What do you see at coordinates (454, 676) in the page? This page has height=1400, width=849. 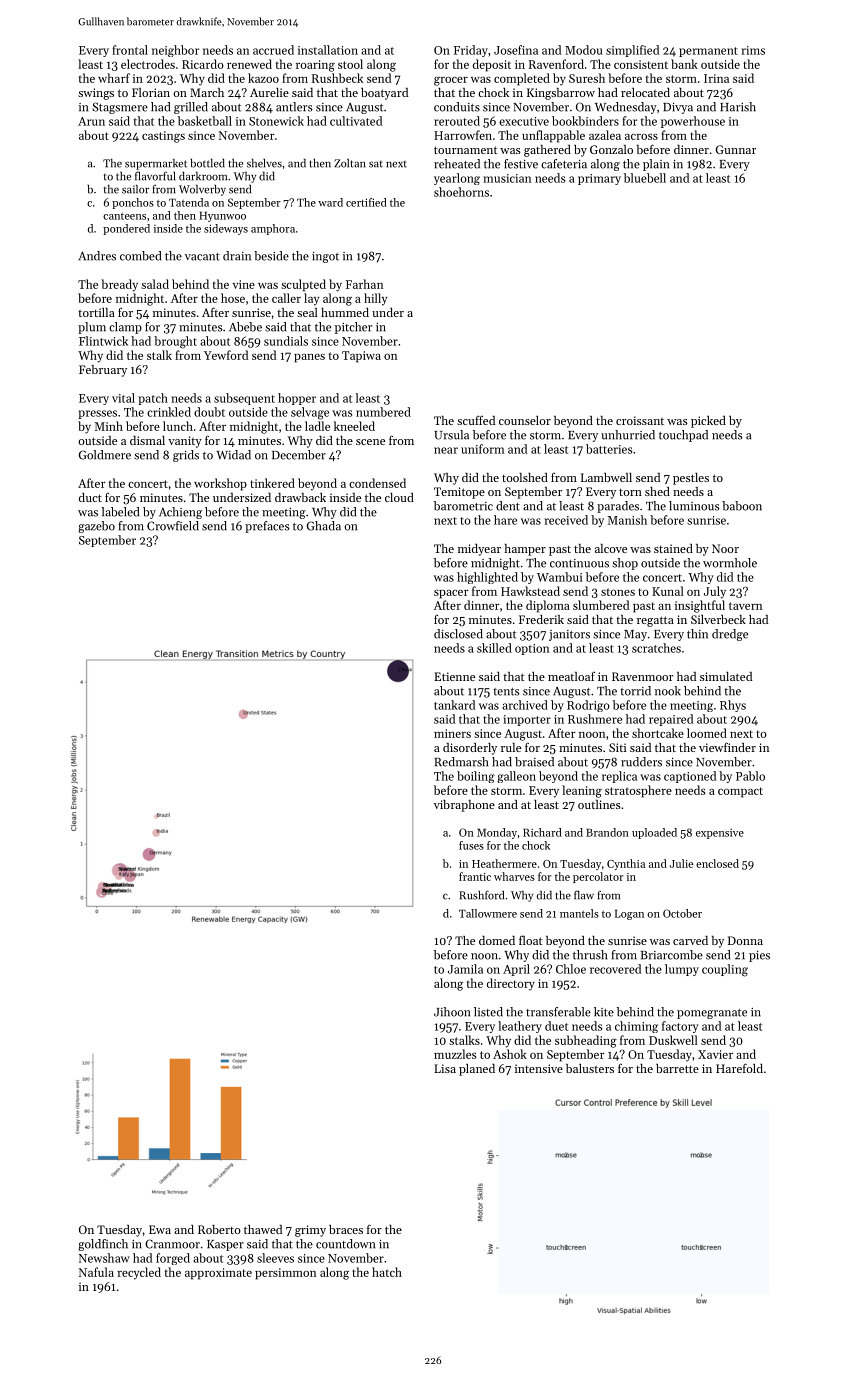 I see `Etienne` at bounding box center [454, 676].
